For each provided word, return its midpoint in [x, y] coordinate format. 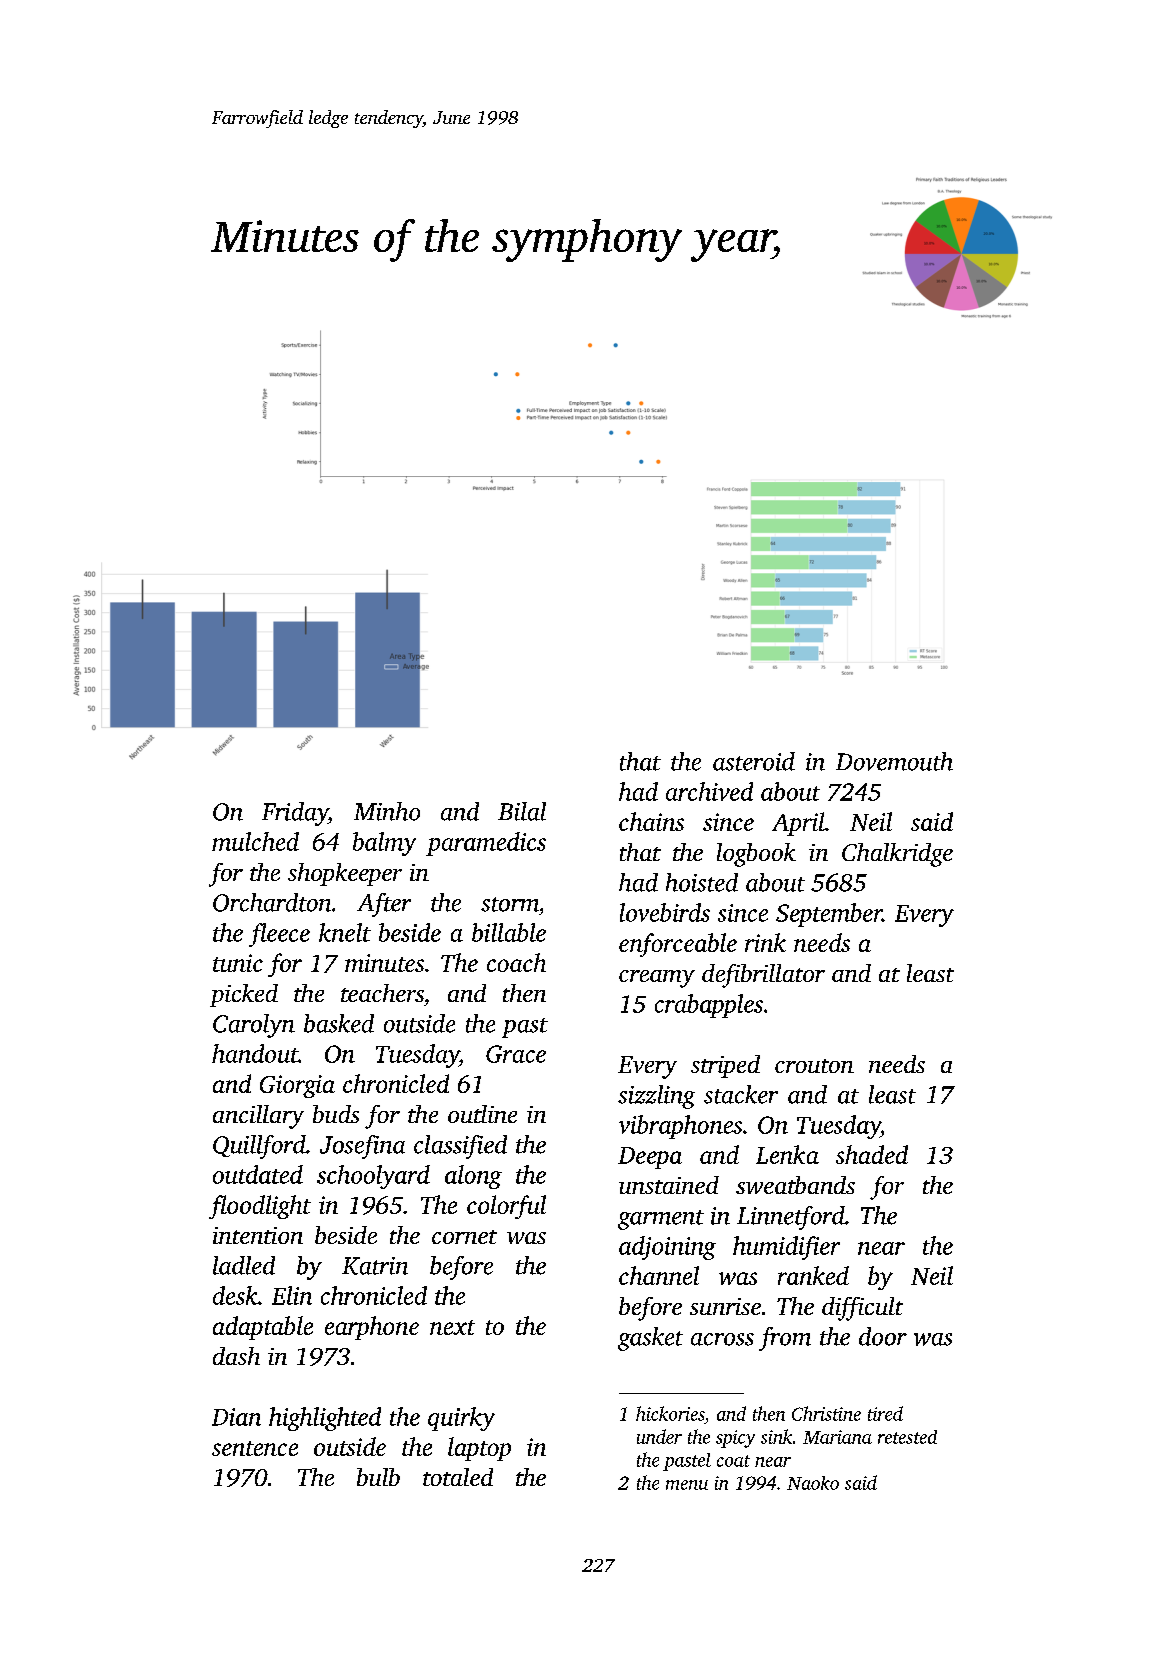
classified [460, 1147]
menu [687, 1485]
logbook [756, 855]
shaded [872, 1154]
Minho [387, 811]
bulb [378, 1477]
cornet [464, 1237]
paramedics [486, 844]
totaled [458, 1477]
